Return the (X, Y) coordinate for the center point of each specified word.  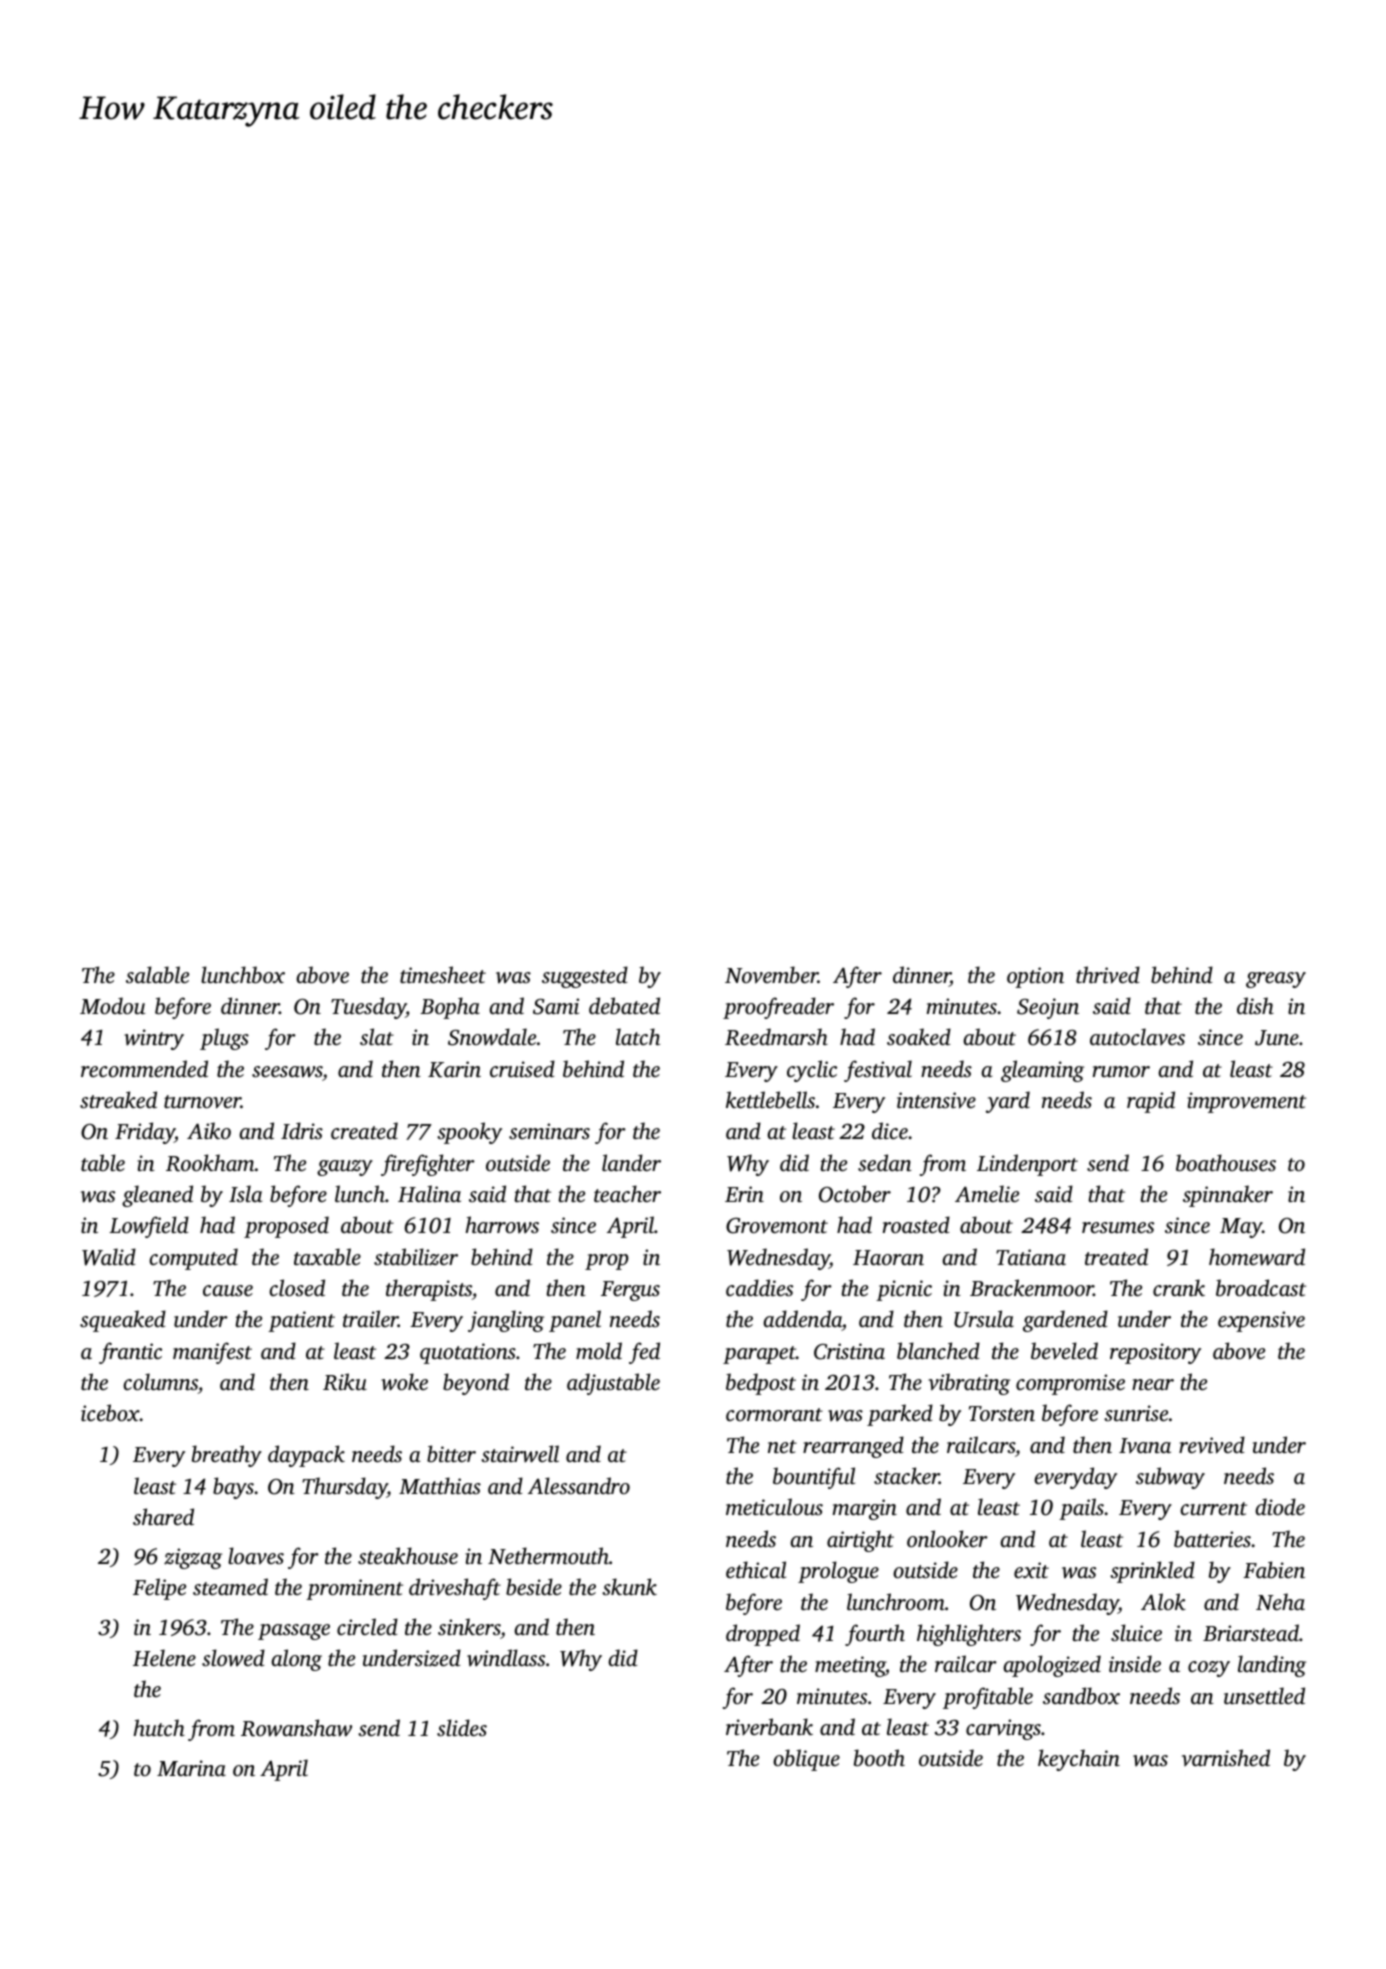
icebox (110, 1412)
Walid (109, 1257)
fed (644, 1353)
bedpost (761, 1384)
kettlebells (770, 1099)
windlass (506, 1657)
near (1153, 1384)
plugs (224, 1039)
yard (1008, 1102)
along (296, 1660)
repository (1155, 1353)
